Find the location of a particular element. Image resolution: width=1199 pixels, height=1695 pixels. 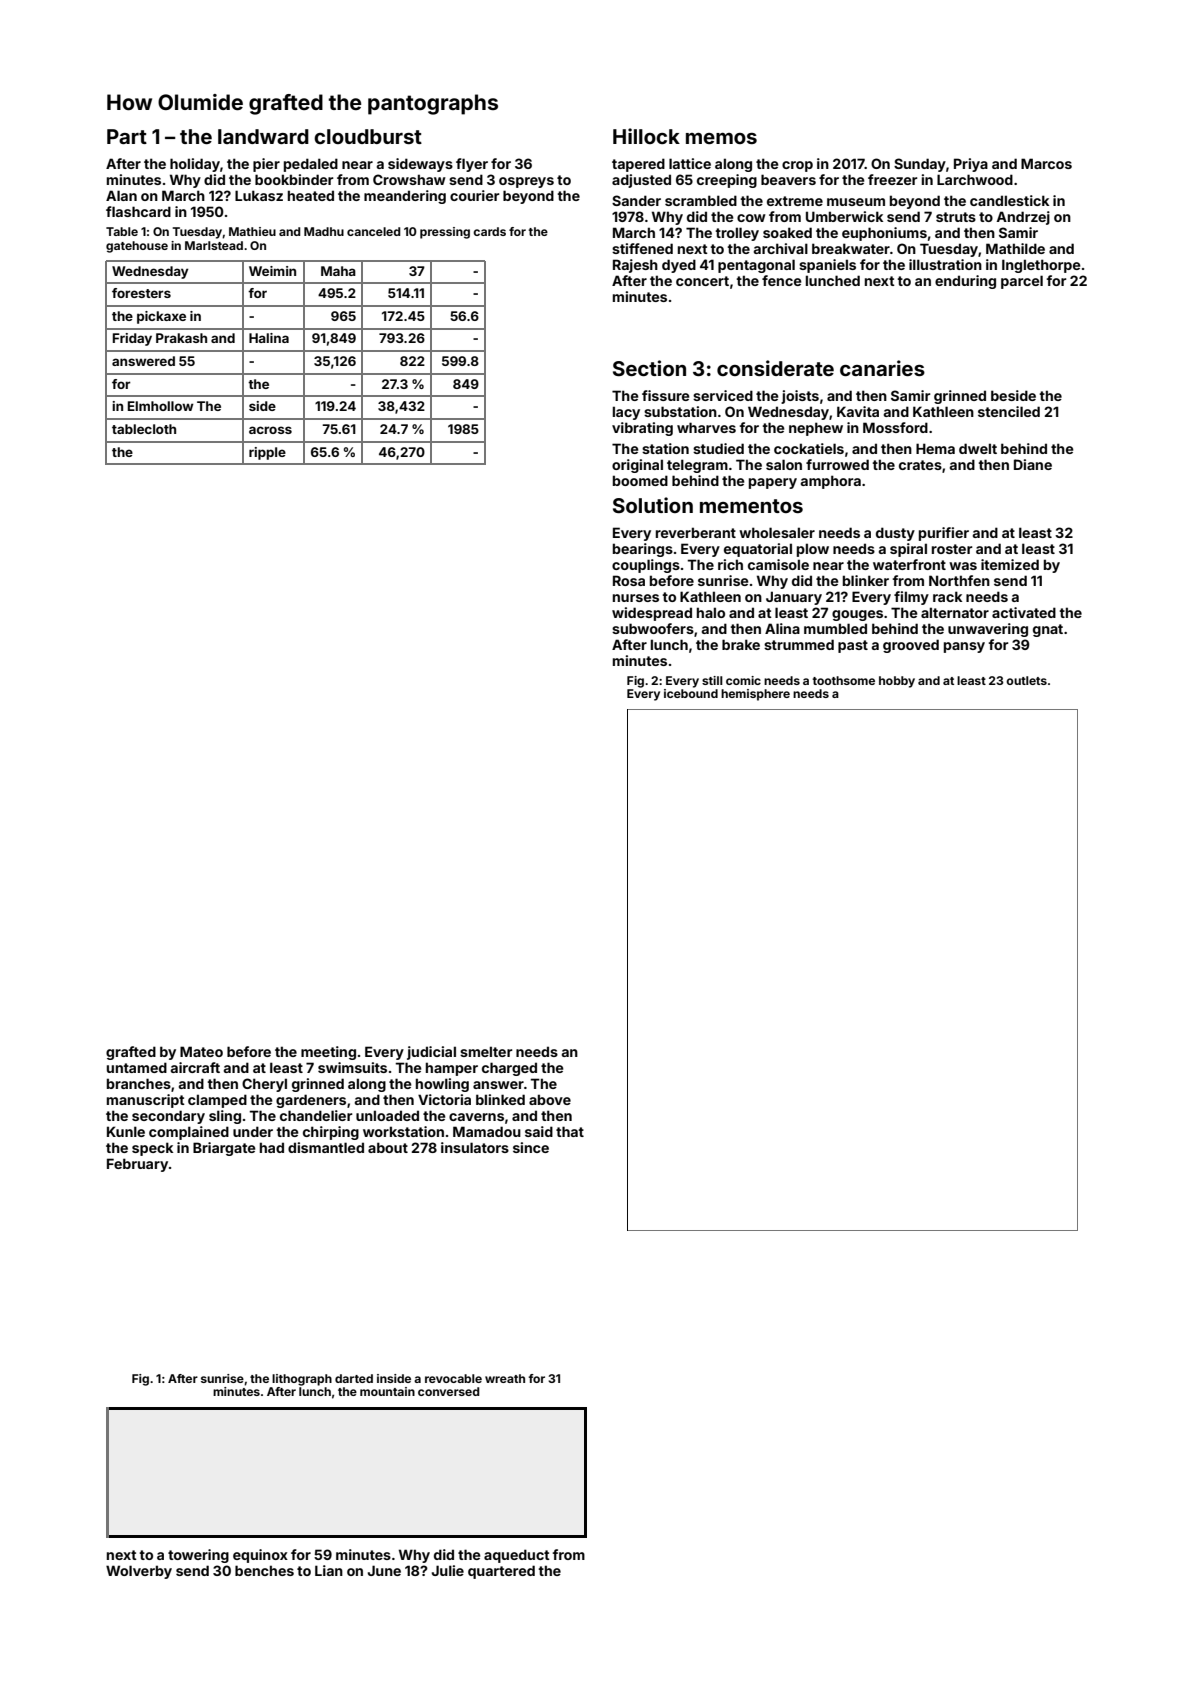

Lian is located at coordinates (329, 1570).
